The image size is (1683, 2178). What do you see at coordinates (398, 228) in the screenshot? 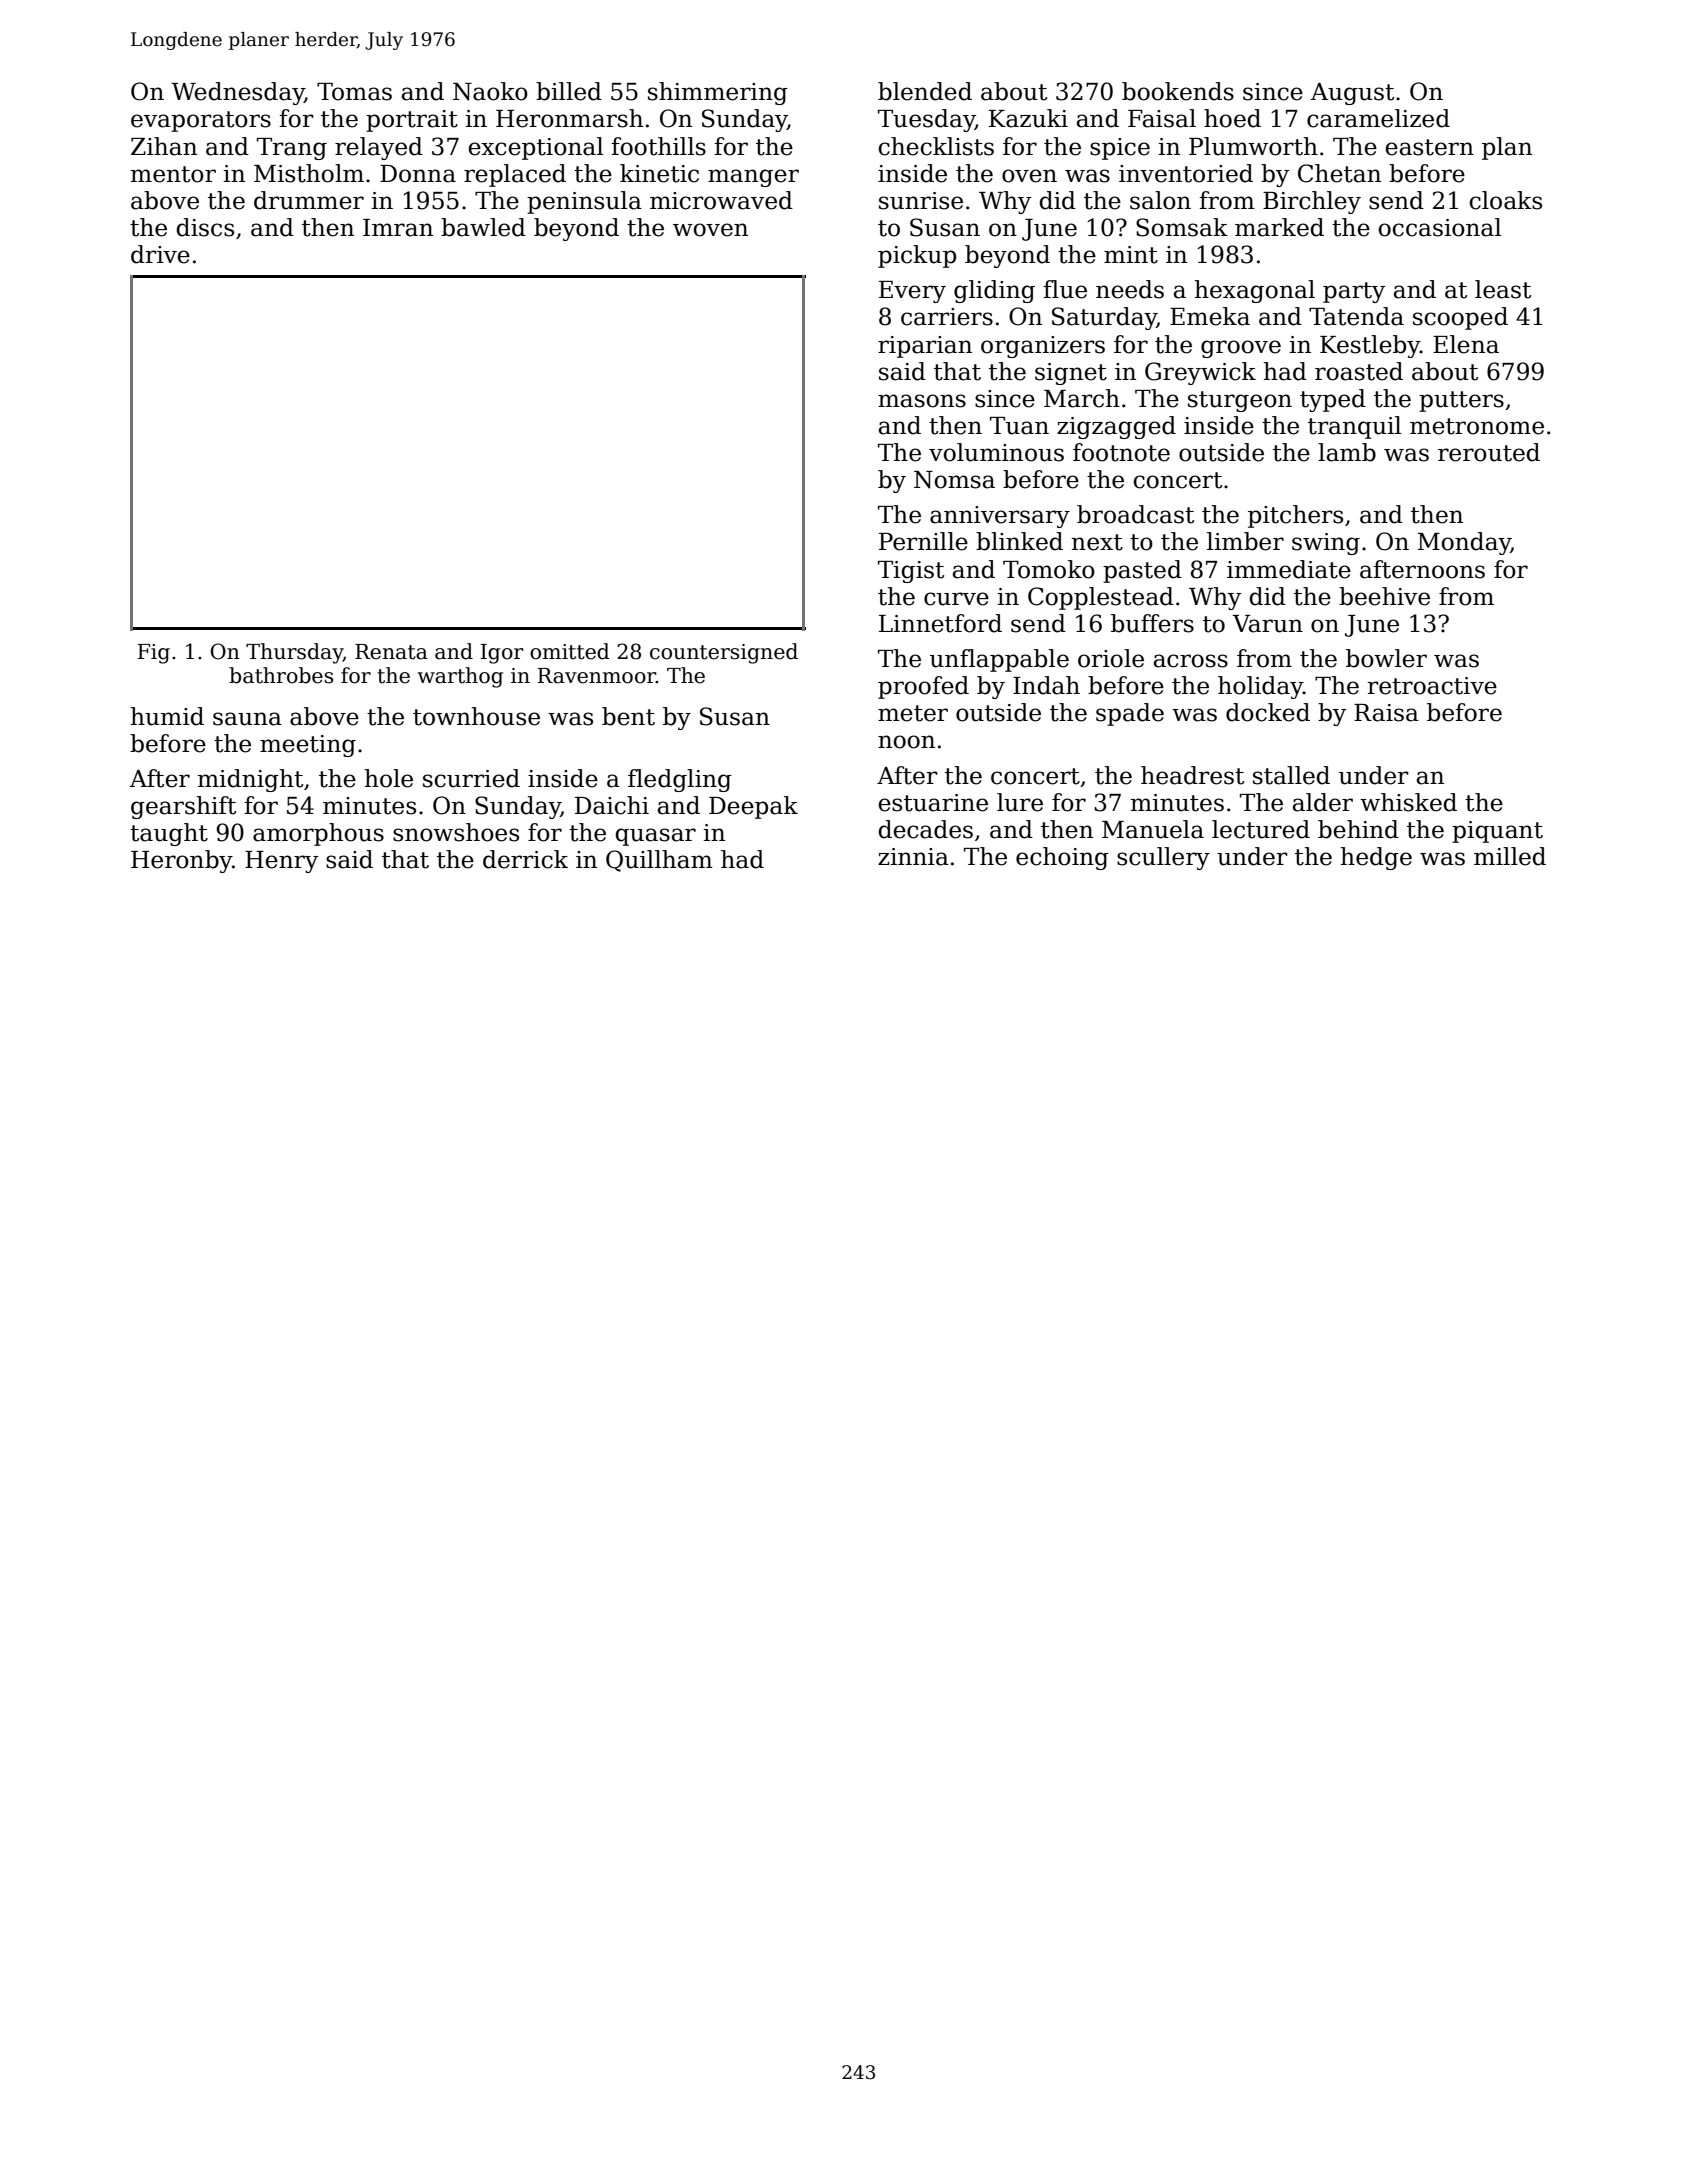
I see `Imran` at bounding box center [398, 228].
